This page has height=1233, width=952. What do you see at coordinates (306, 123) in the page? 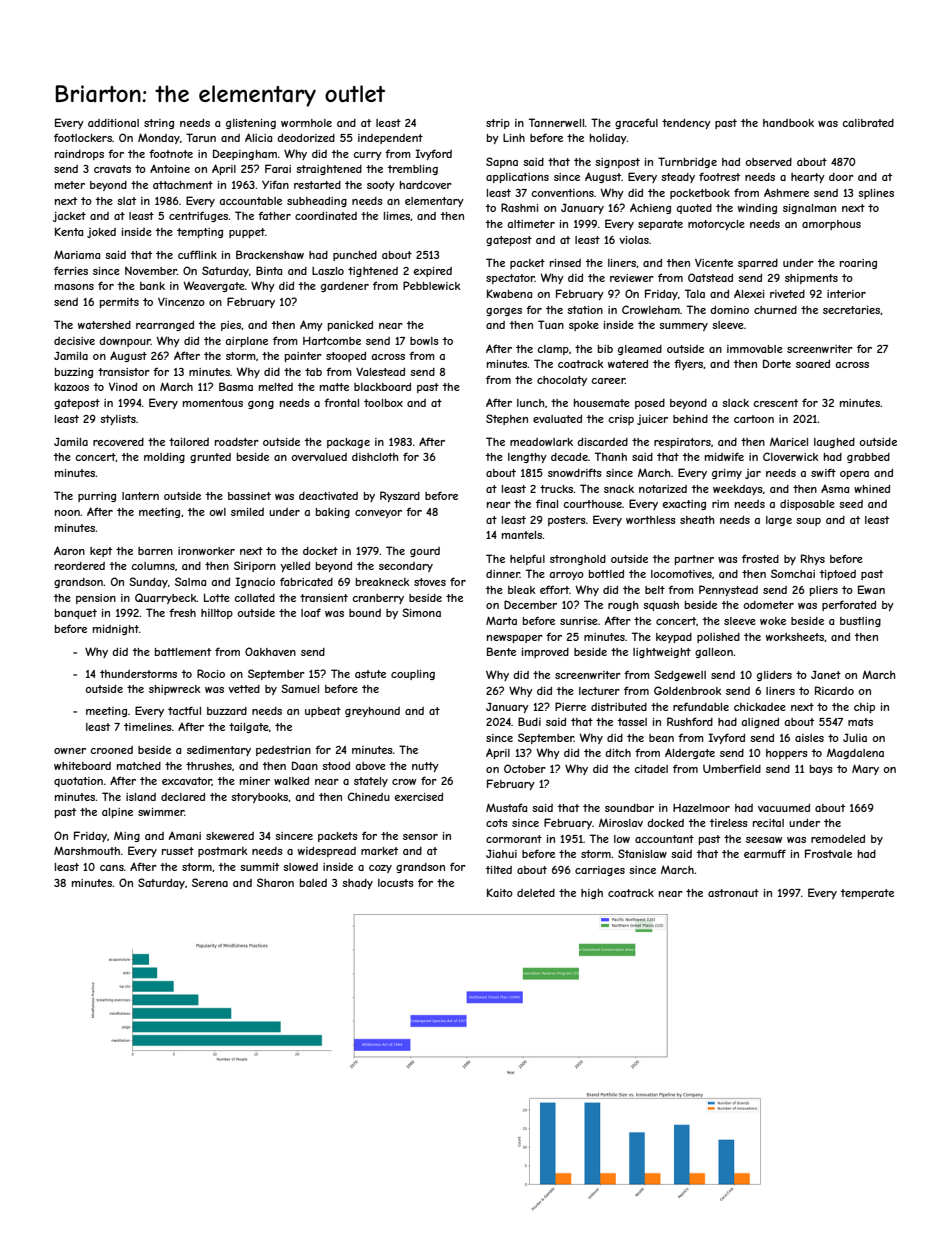
I see `wormhole` at bounding box center [306, 123].
